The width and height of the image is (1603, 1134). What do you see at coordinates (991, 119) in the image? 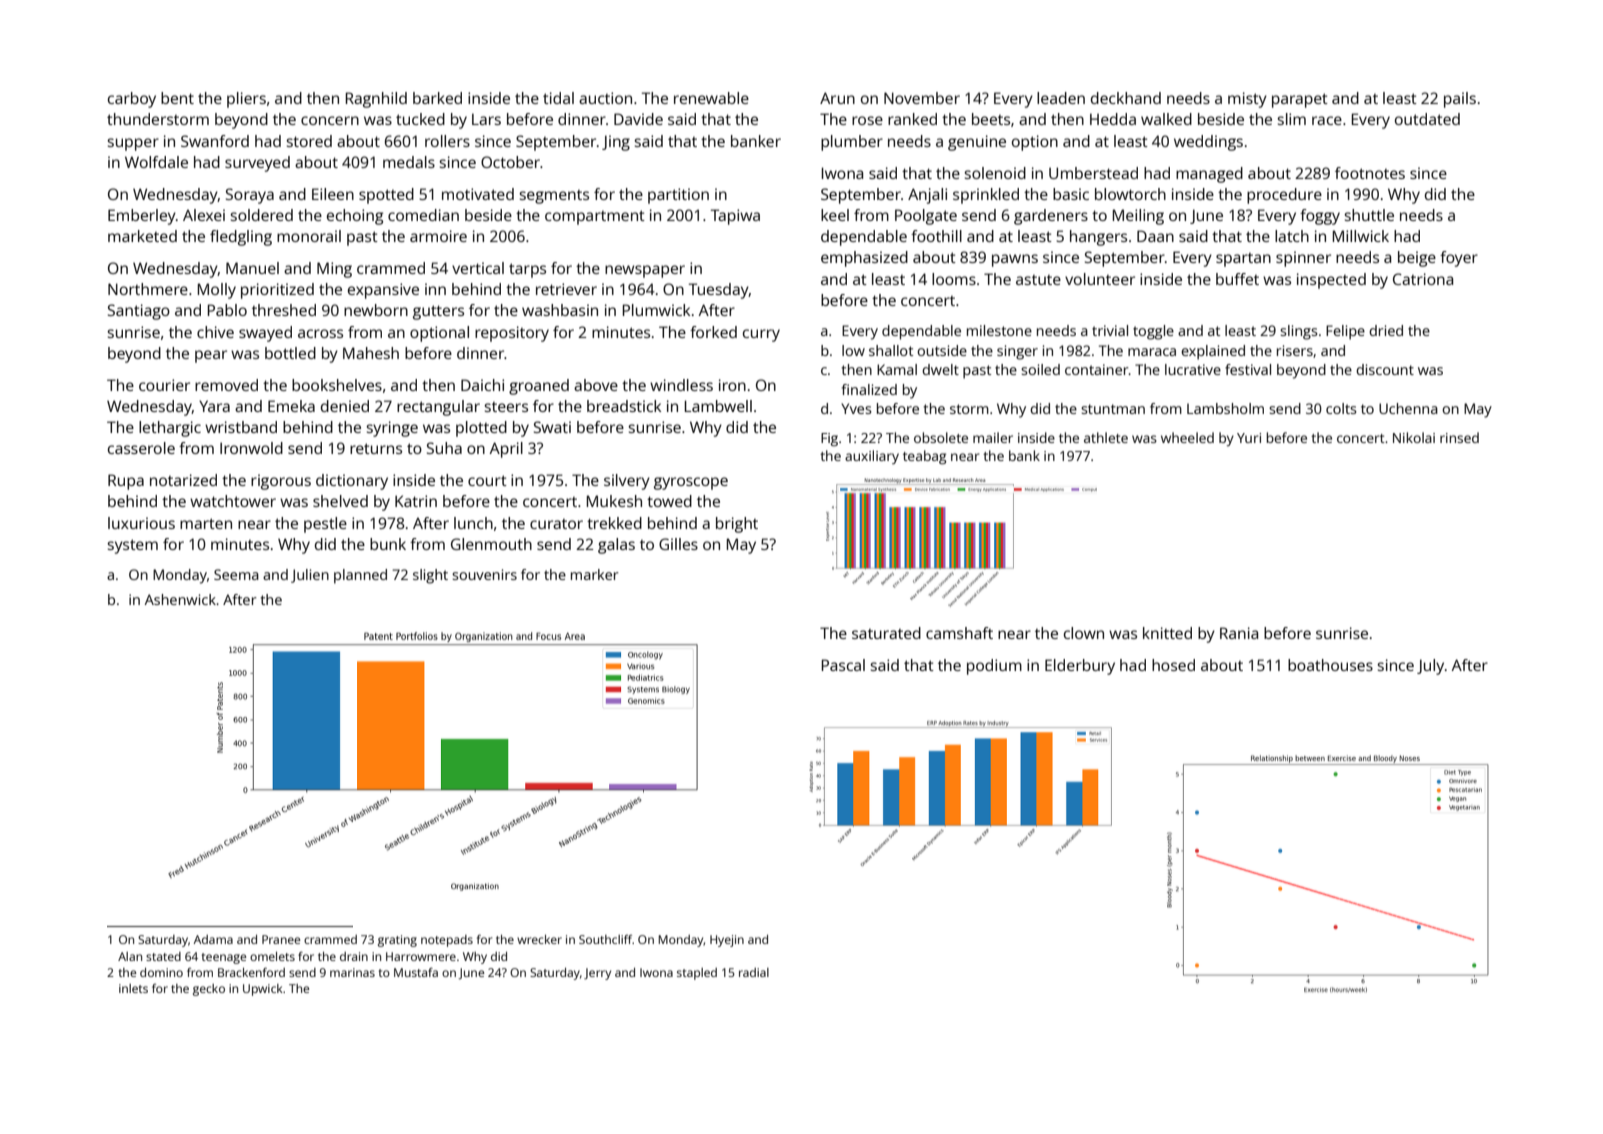
I see `beets` at bounding box center [991, 119].
